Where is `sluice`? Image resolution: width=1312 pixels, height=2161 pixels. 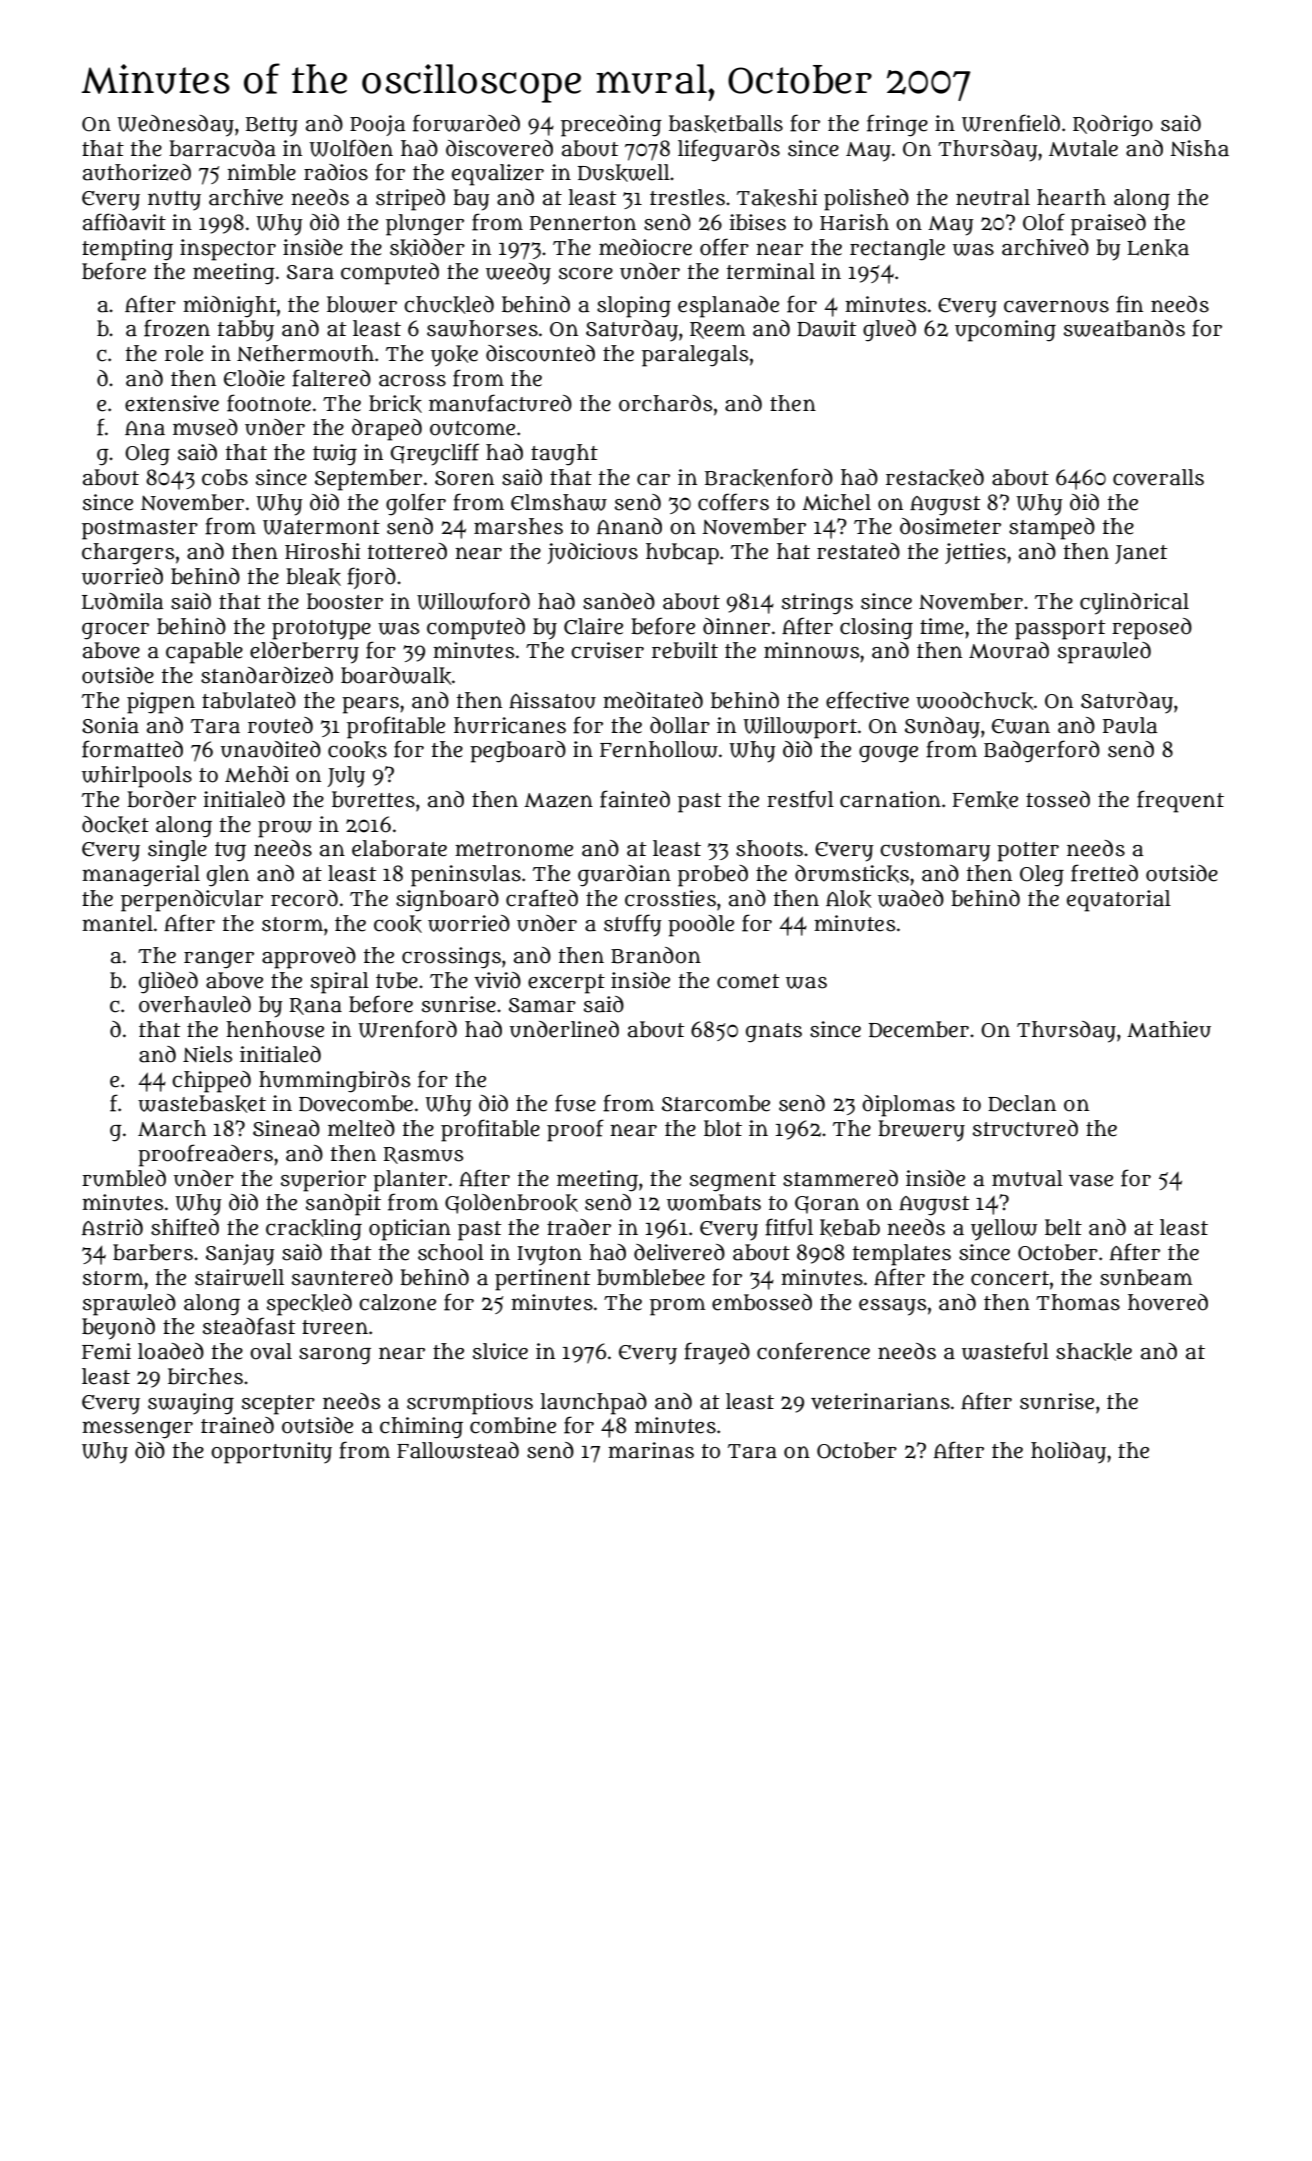 sluice is located at coordinates (500, 1351).
